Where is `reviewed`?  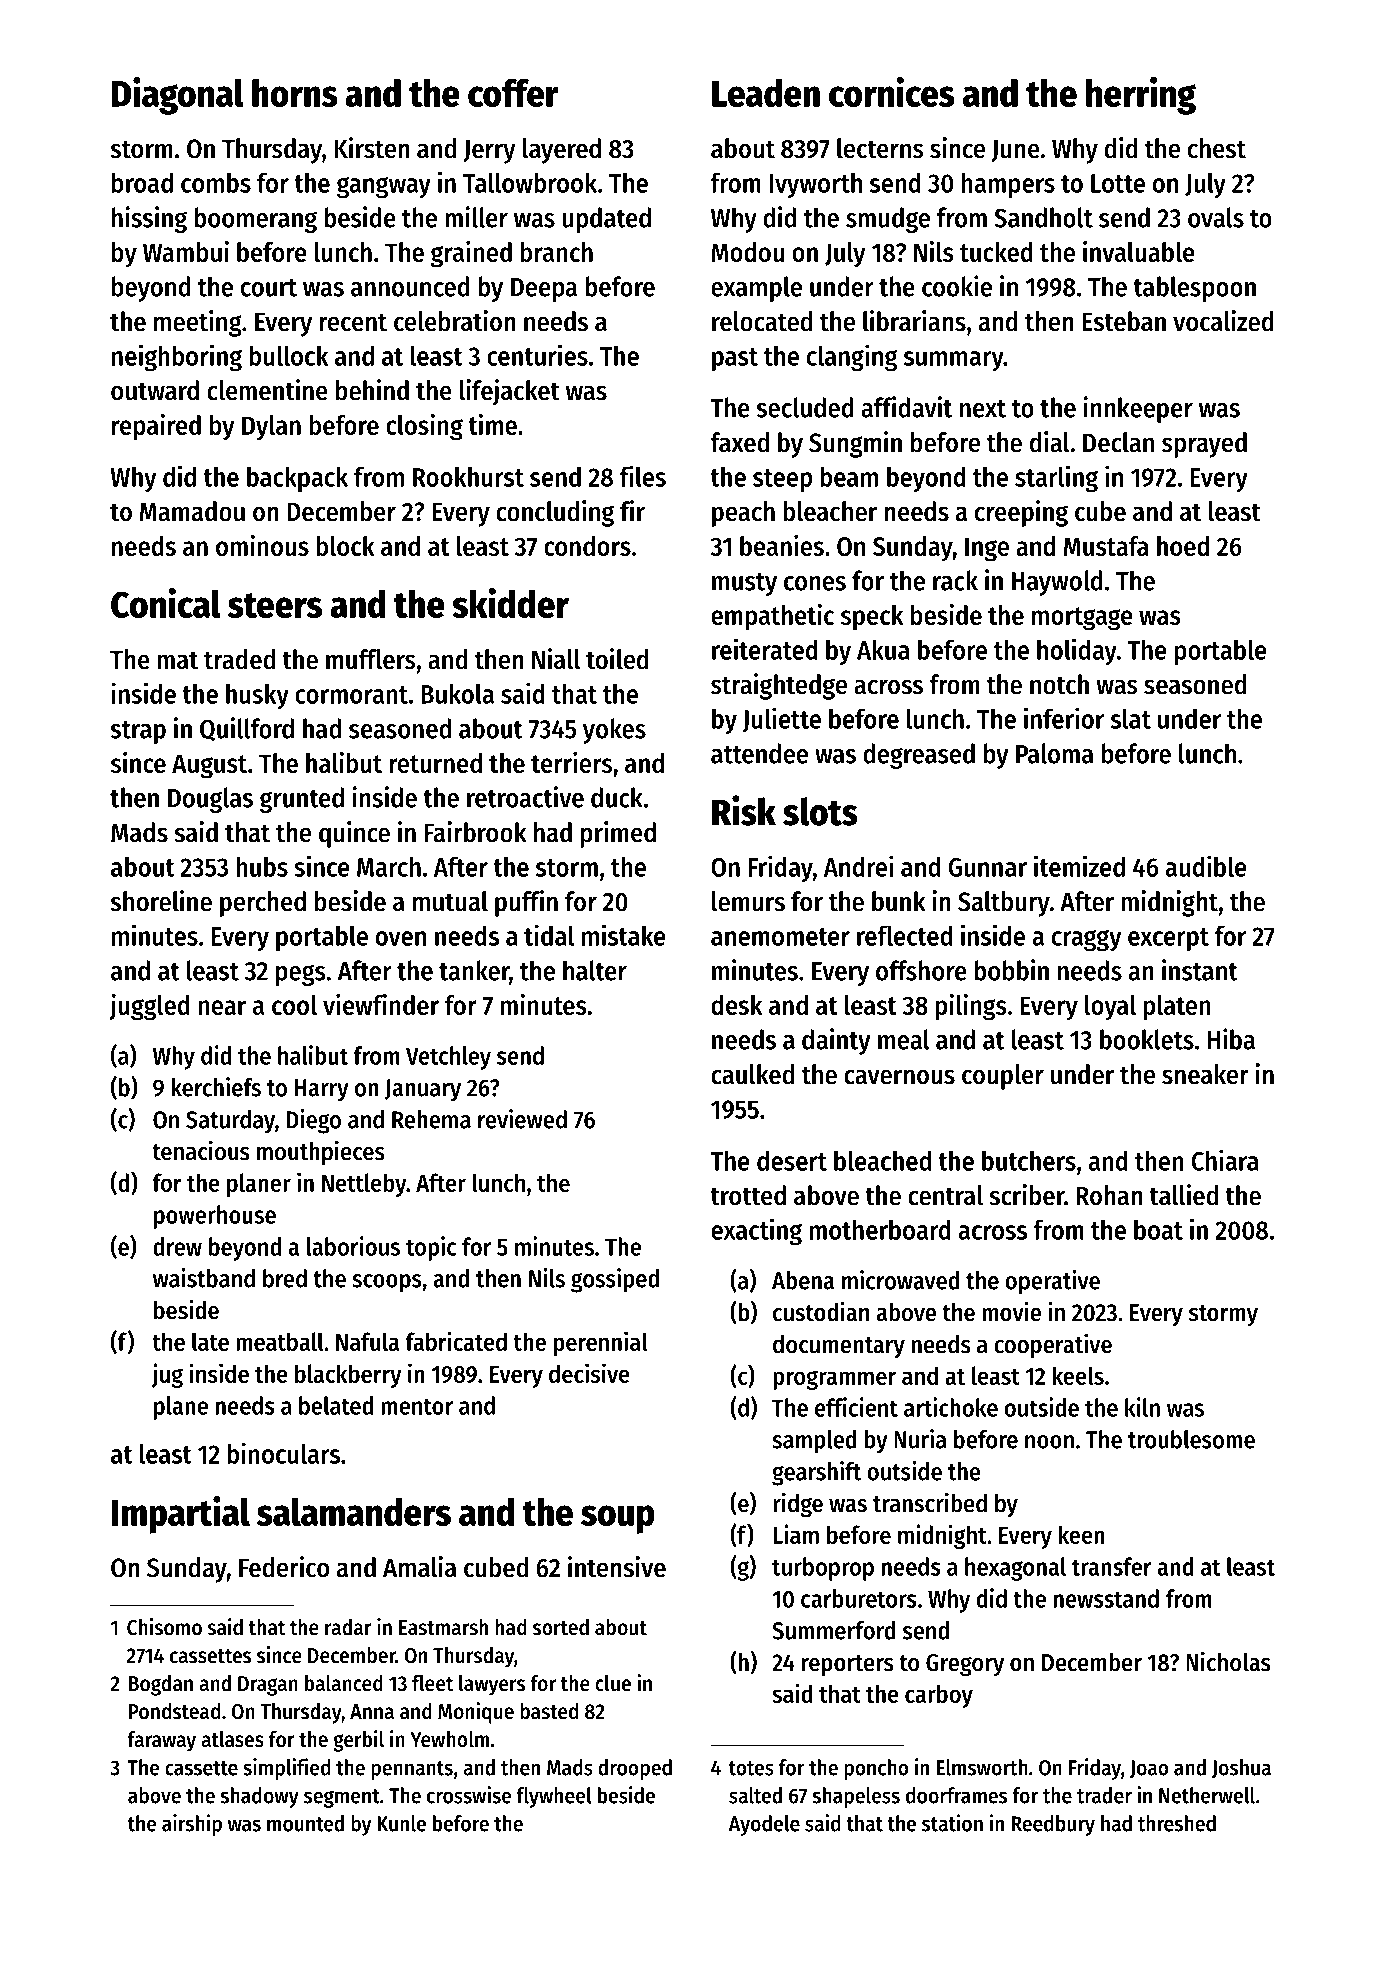 reviewed is located at coordinates (522, 1119).
